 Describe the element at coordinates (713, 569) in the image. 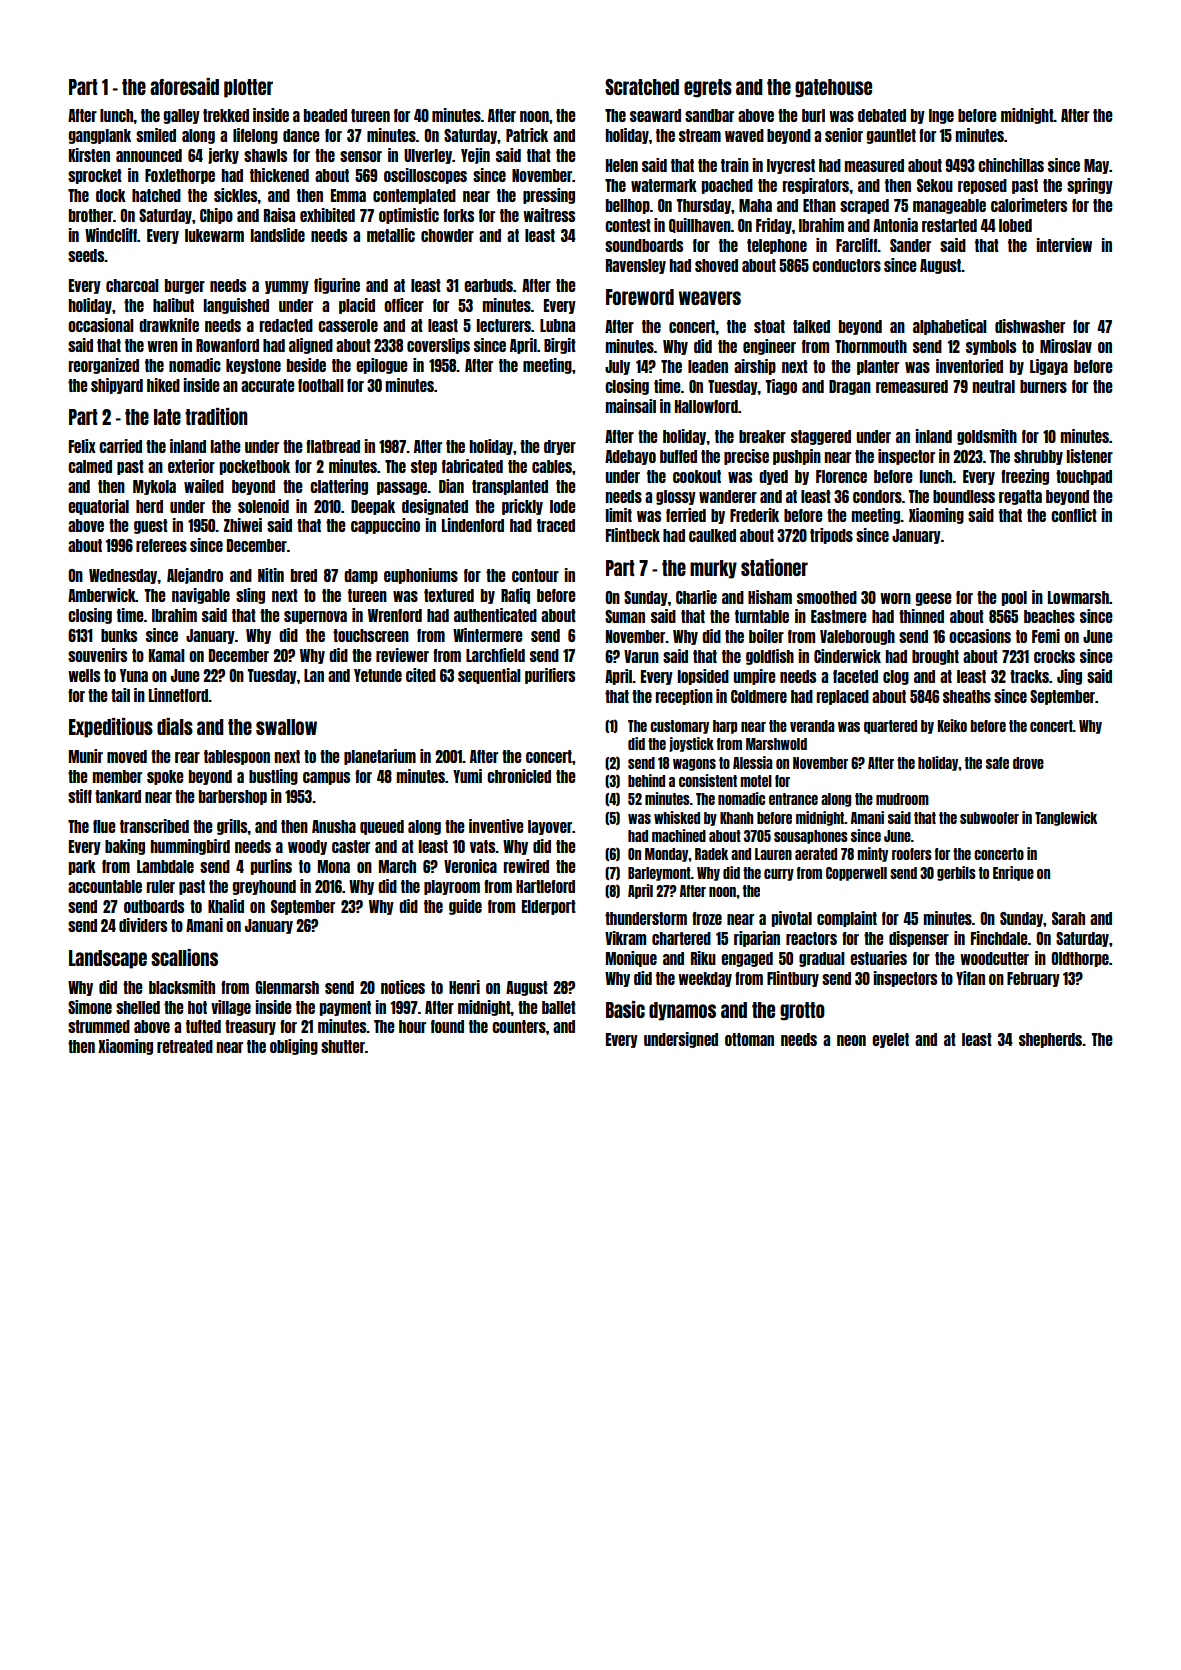

I see `murky` at that location.
